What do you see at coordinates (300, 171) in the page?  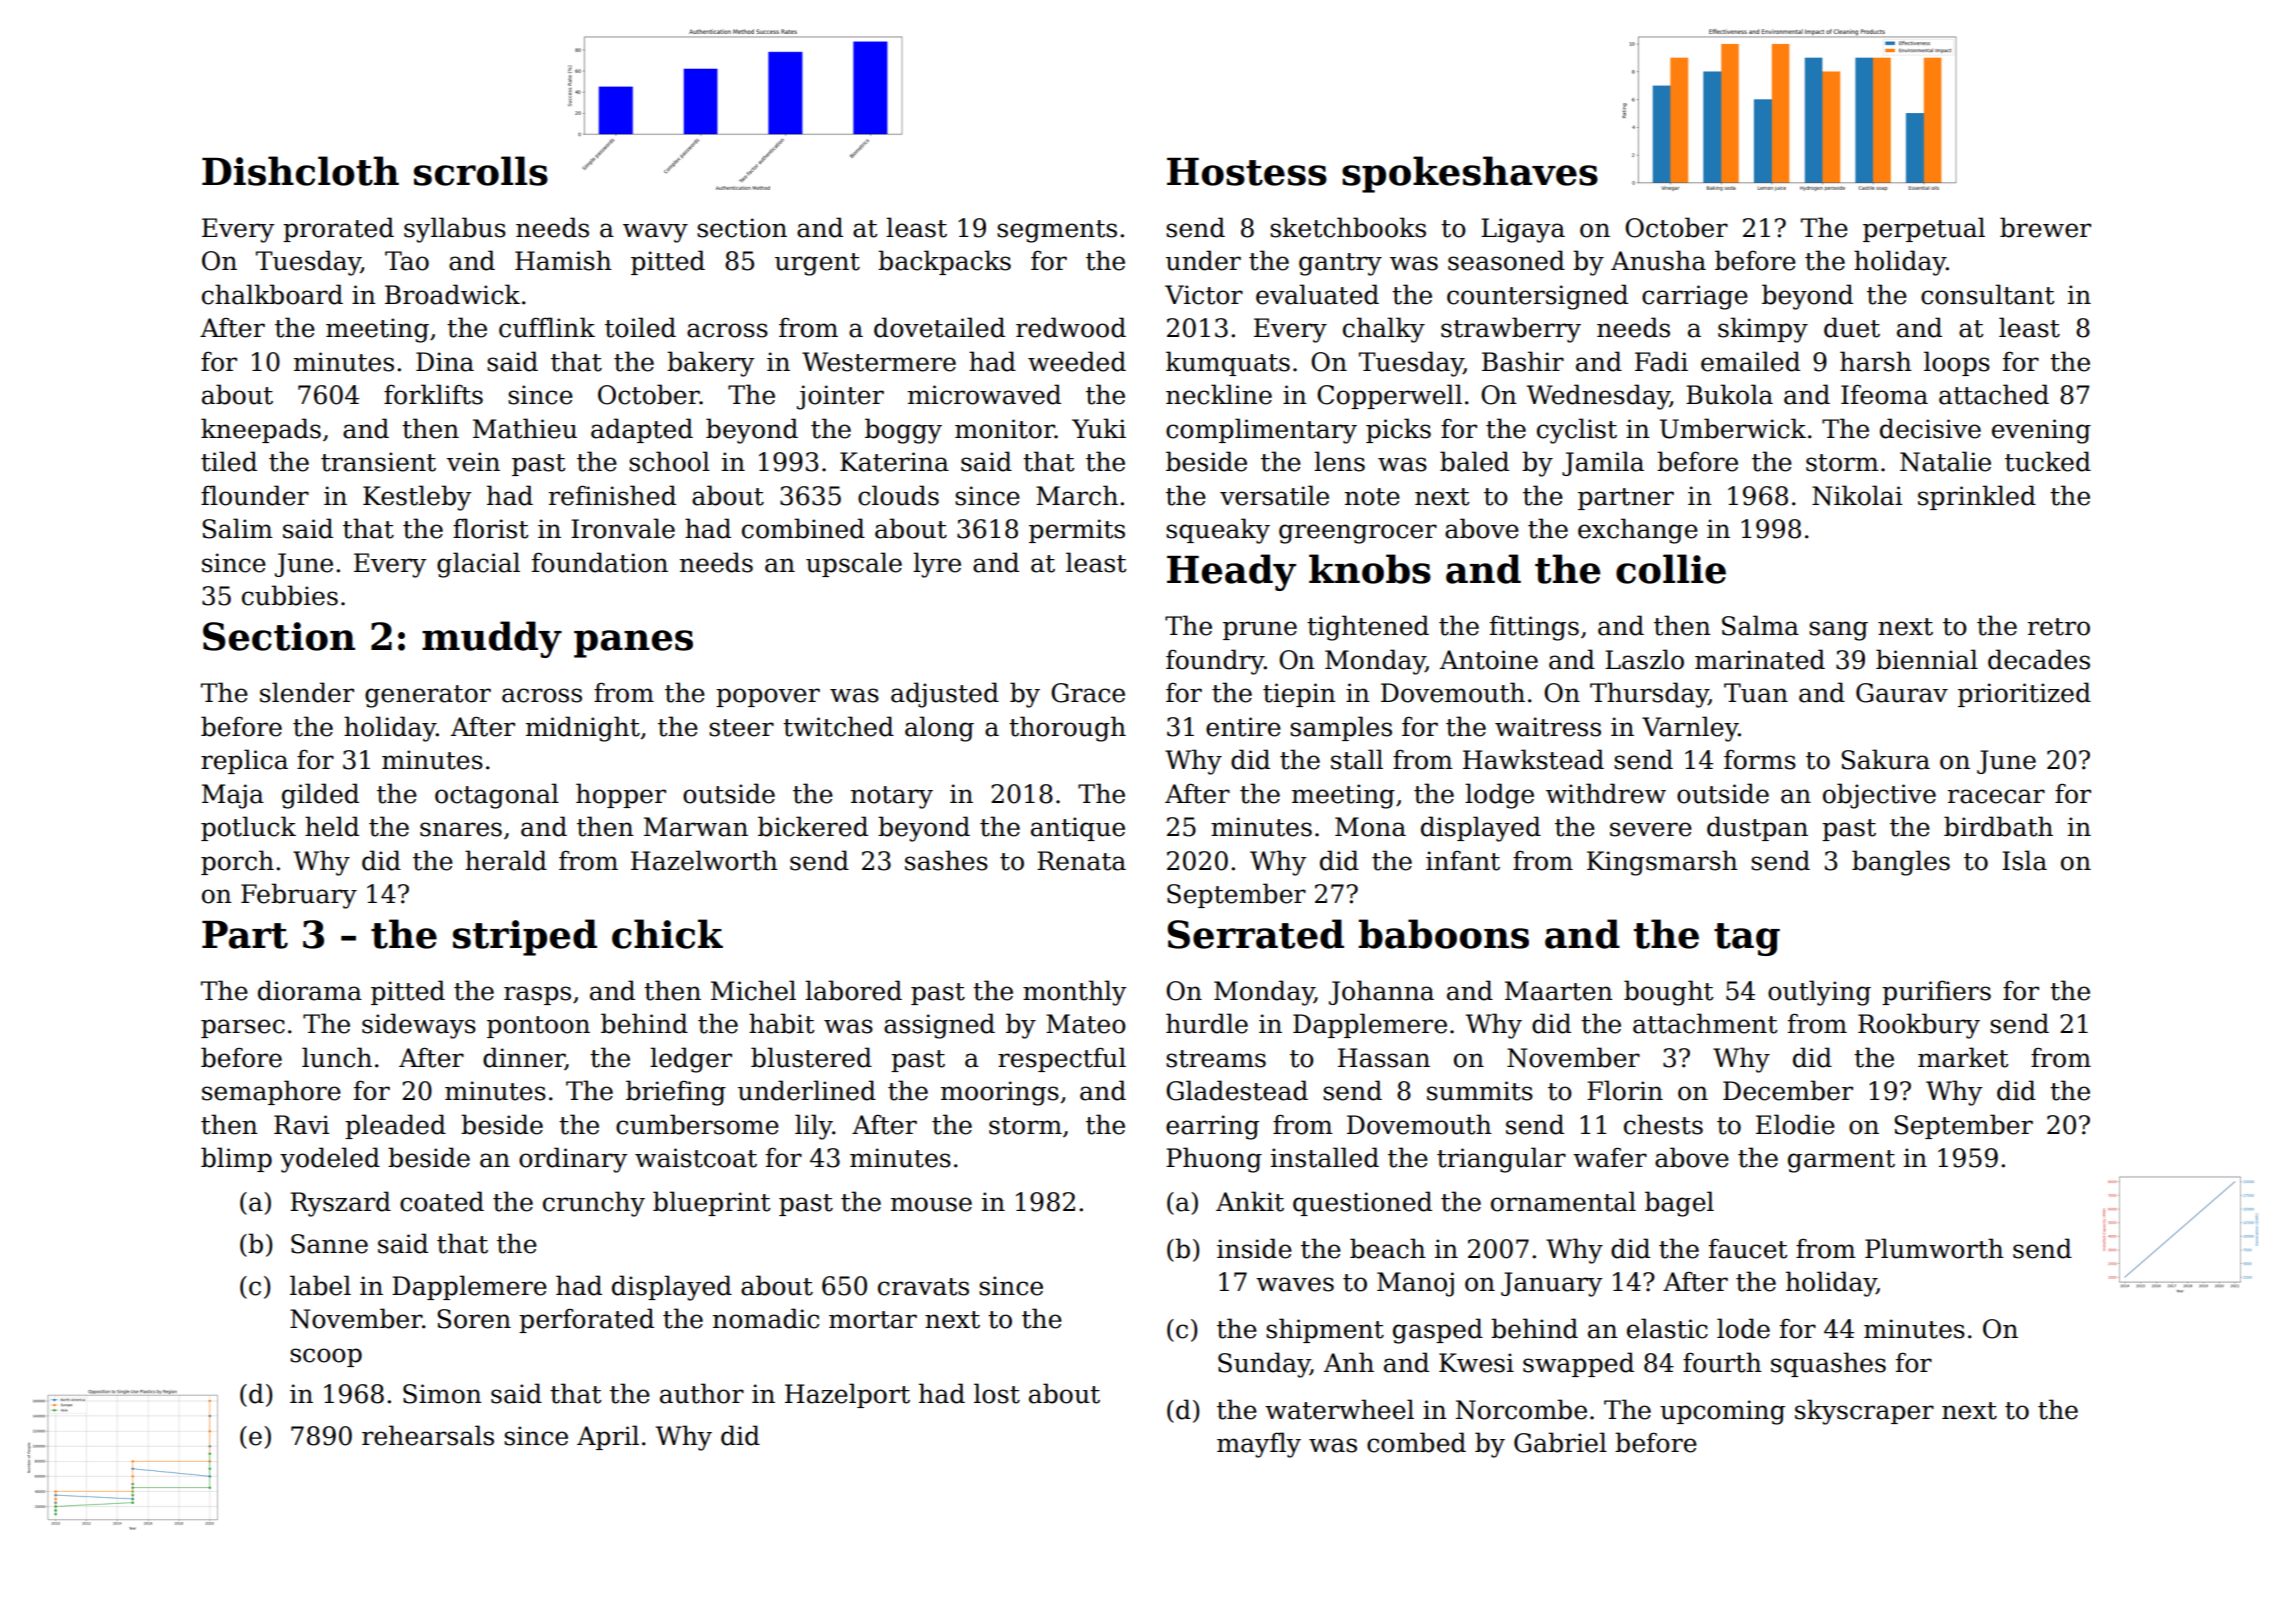 I see `Dishcloth` at bounding box center [300, 171].
